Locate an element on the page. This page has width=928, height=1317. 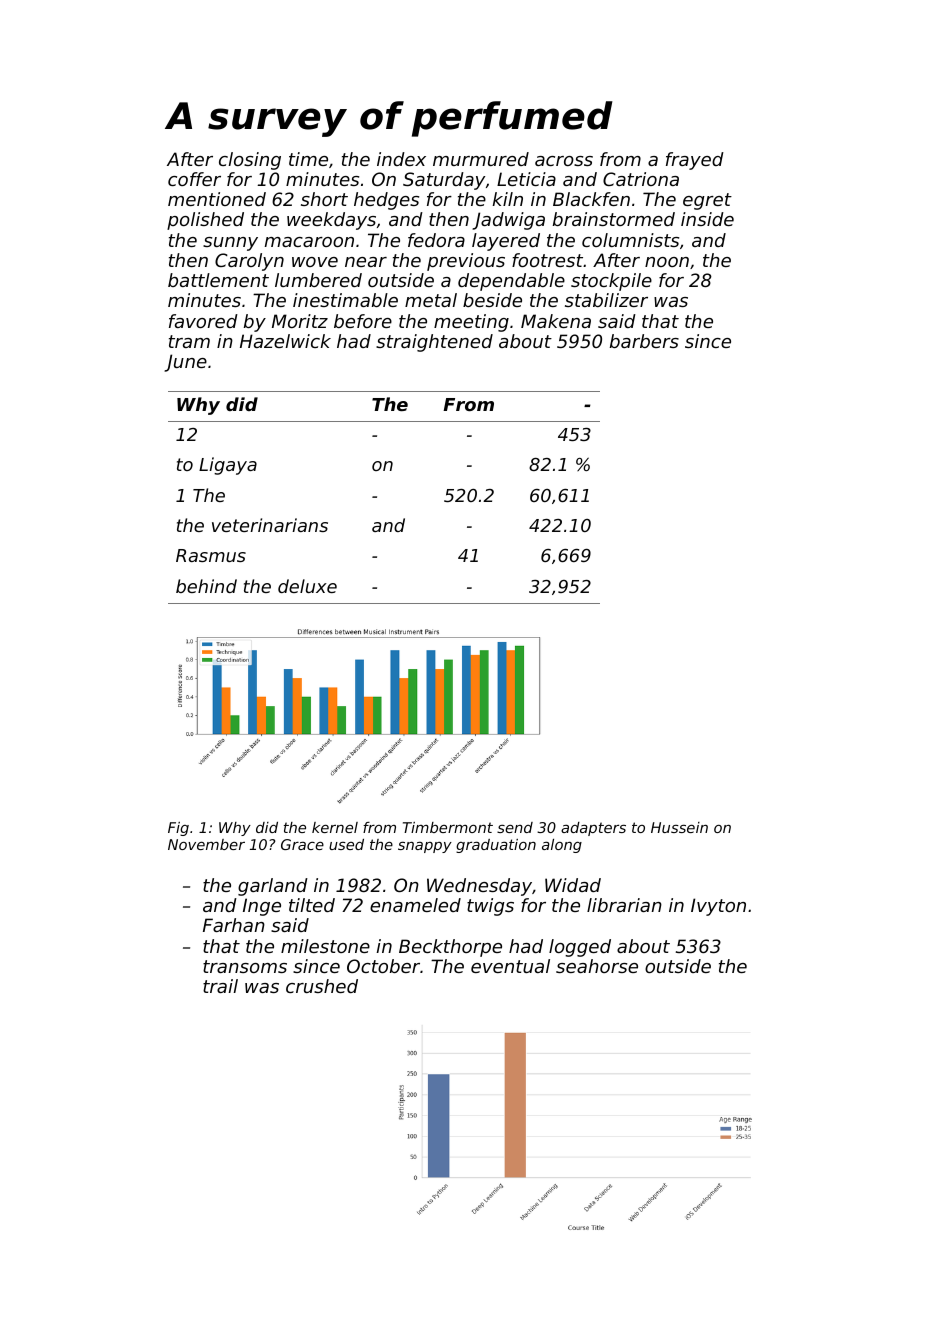
veterinarians is located at coordinates (270, 525).
